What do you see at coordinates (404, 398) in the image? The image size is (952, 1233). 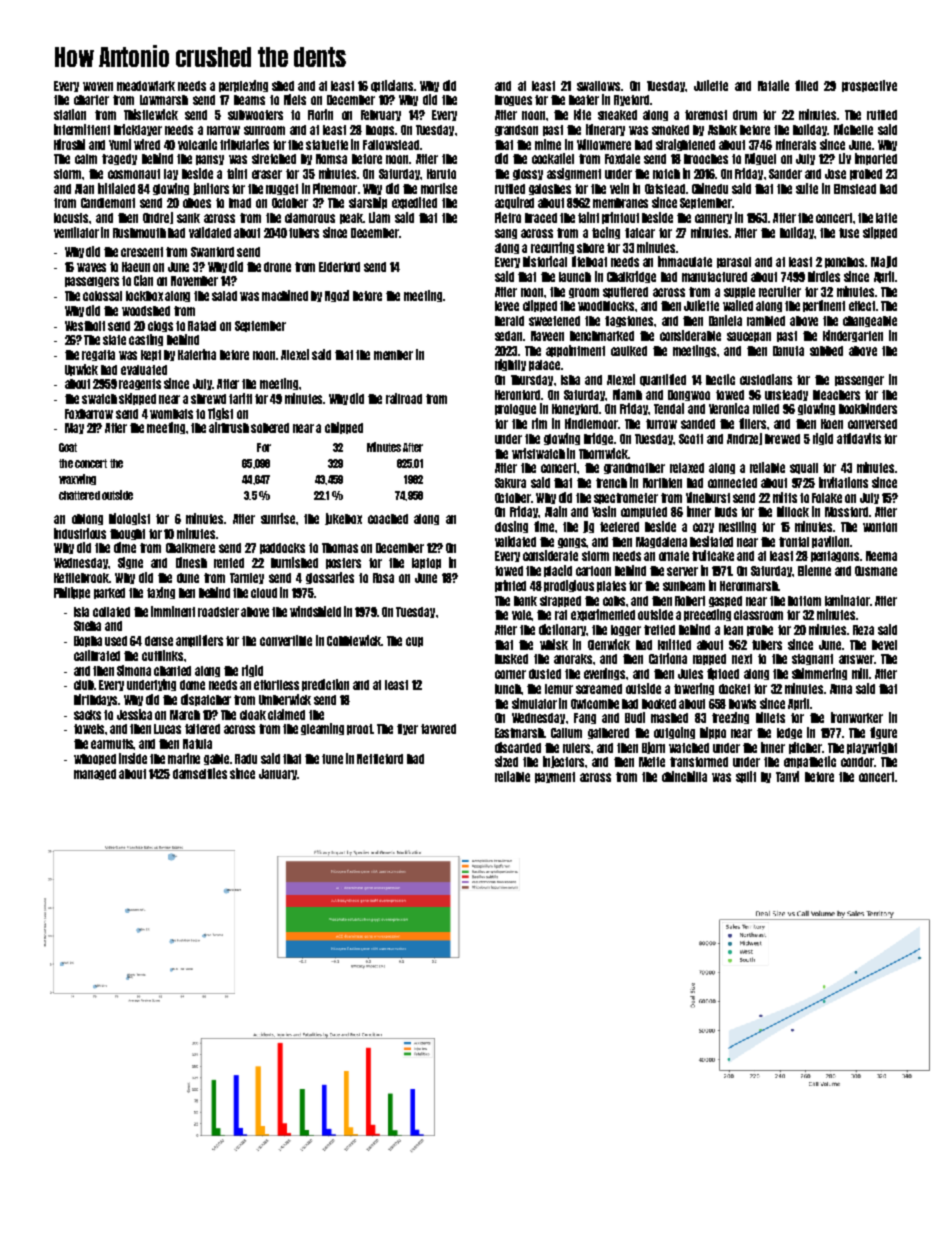 I see `railroad` at bounding box center [404, 398].
